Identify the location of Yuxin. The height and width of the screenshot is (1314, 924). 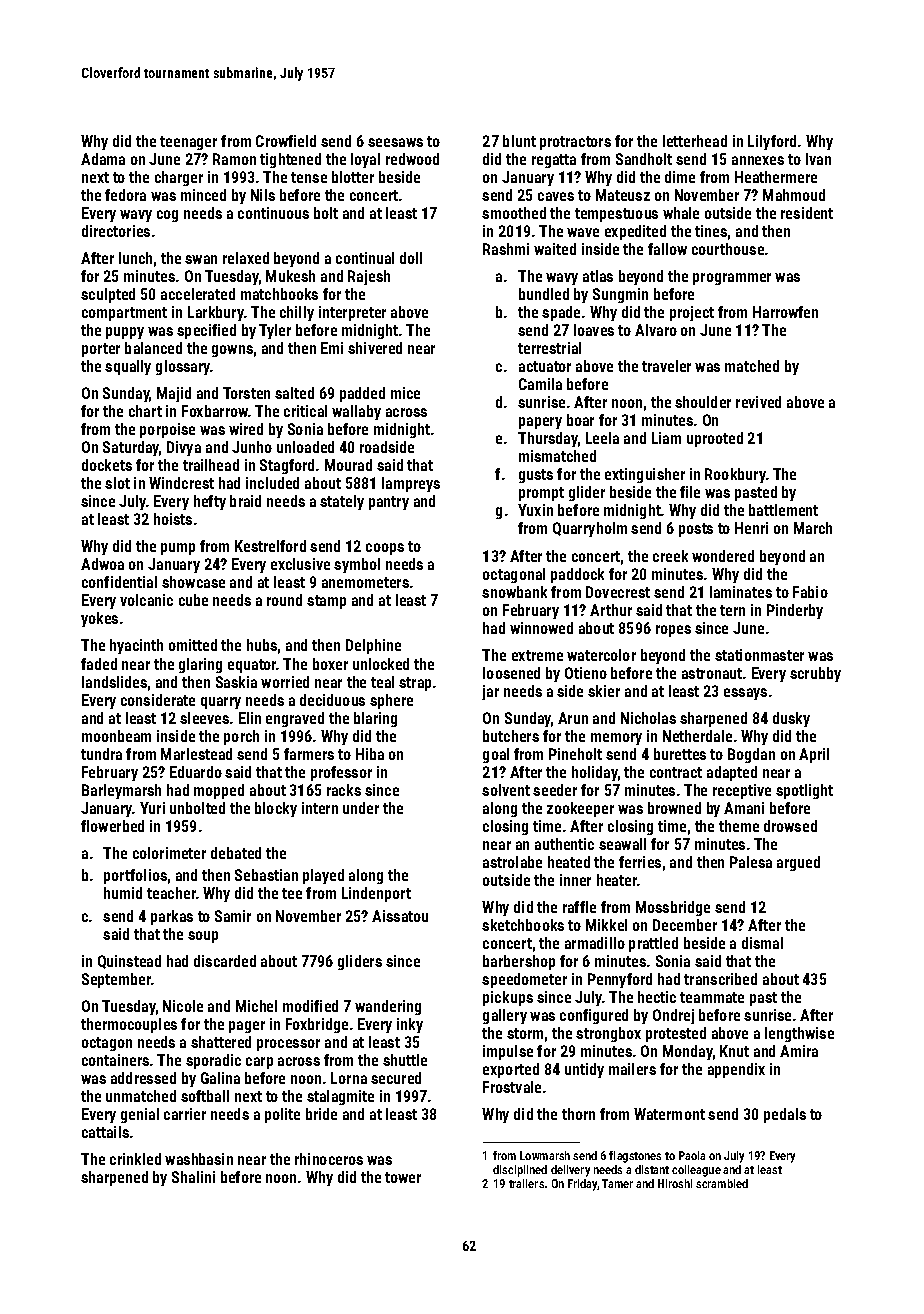
(535, 510).
